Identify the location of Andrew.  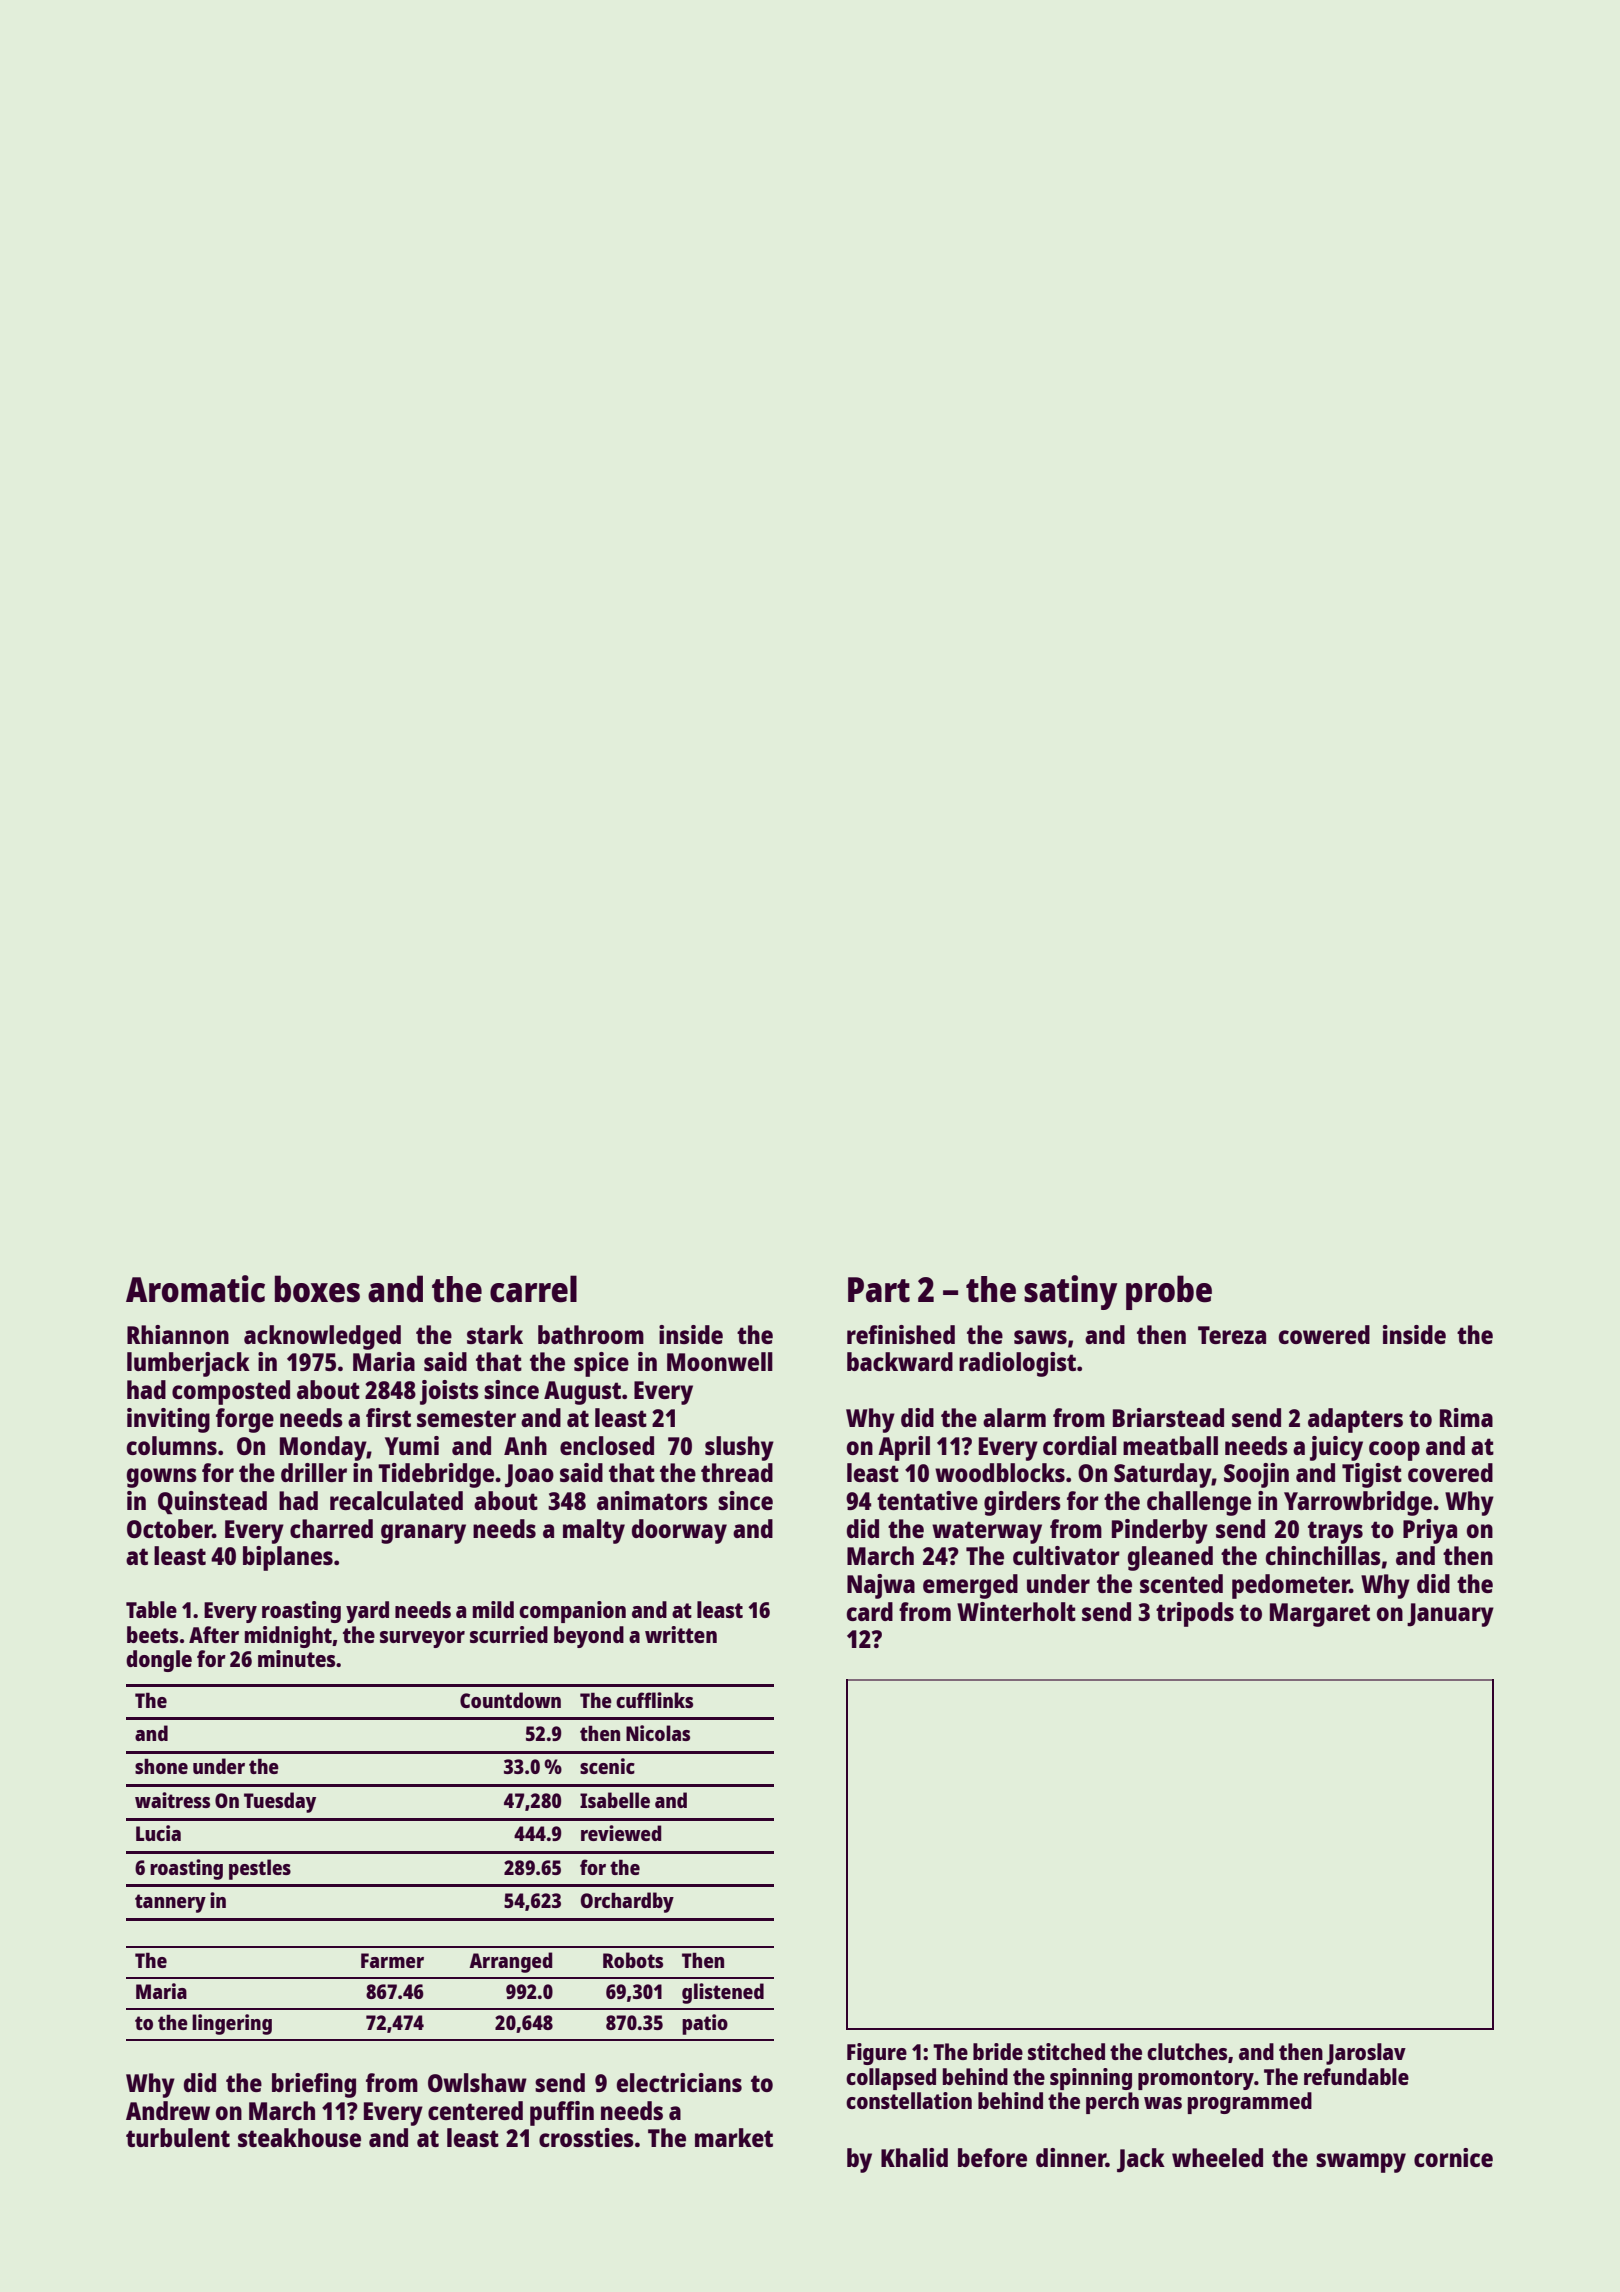
(168, 2110).
